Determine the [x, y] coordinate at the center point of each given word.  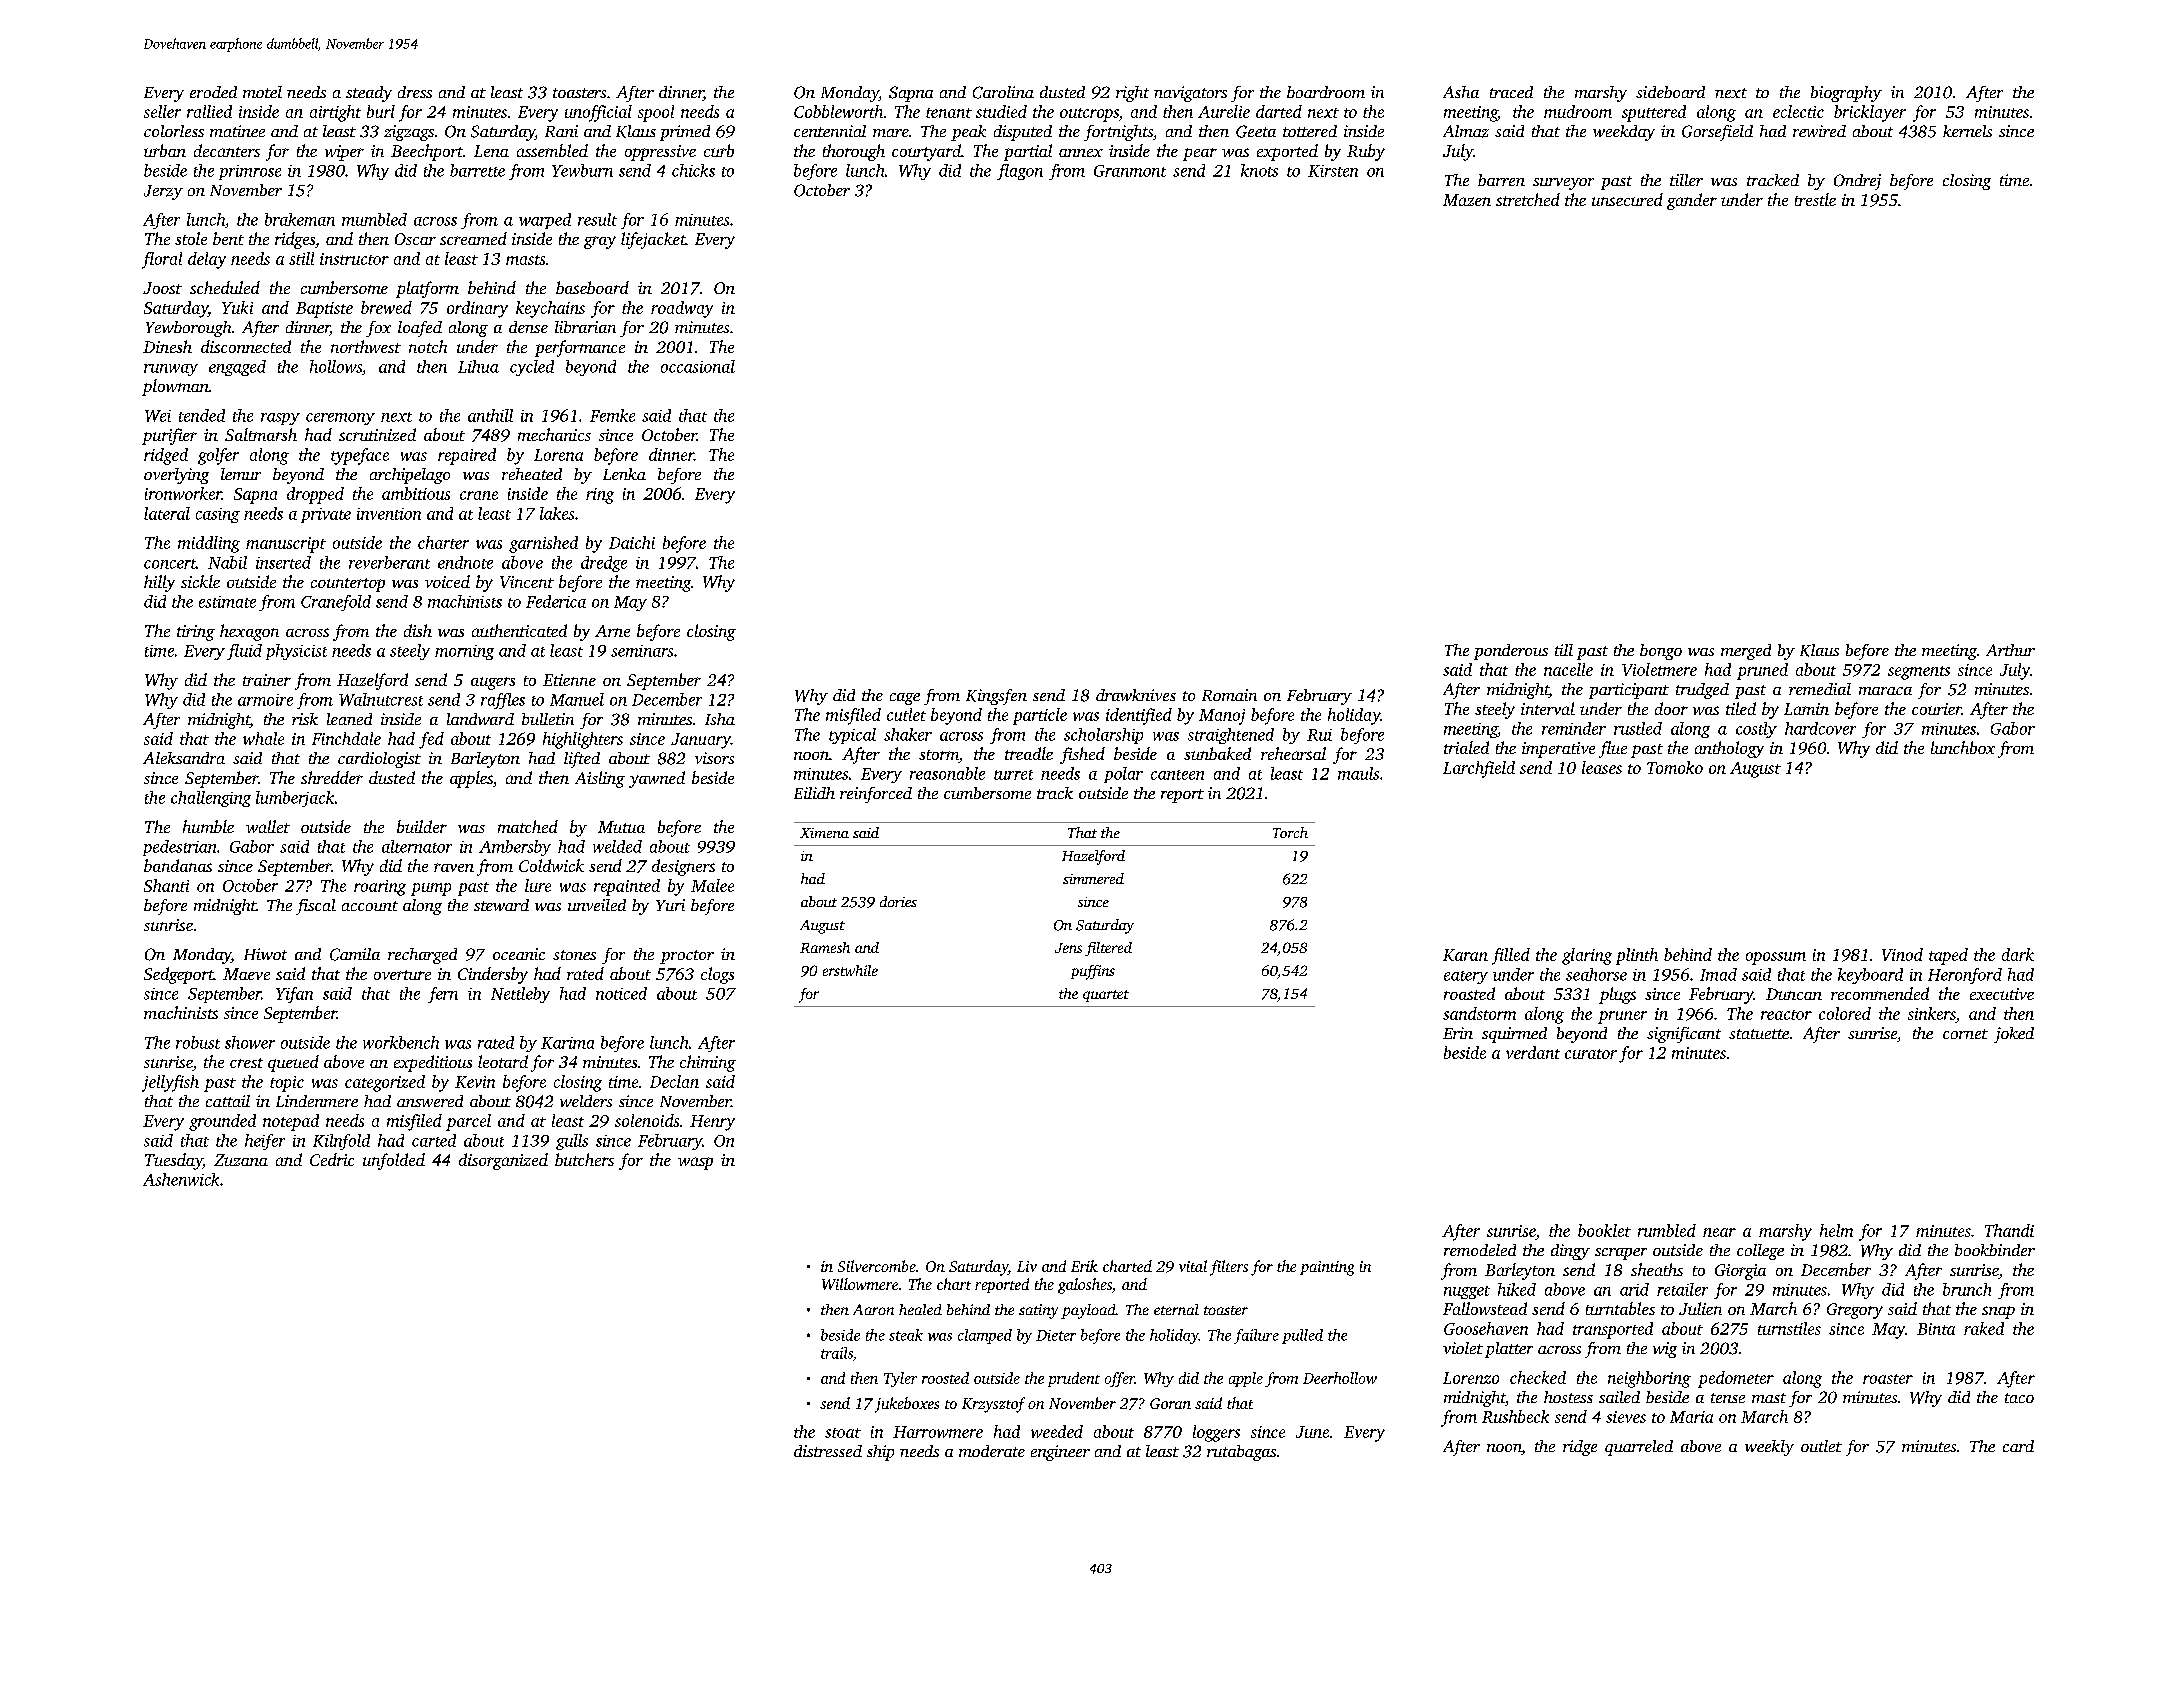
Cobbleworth [838, 111]
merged [1746, 652]
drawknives [1136, 695]
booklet [1604, 1230]
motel [262, 92]
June [1312, 1432]
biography [1846, 94]
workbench [401, 1042]
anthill [490, 415]
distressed [828, 1451]
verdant [1533, 1052]
